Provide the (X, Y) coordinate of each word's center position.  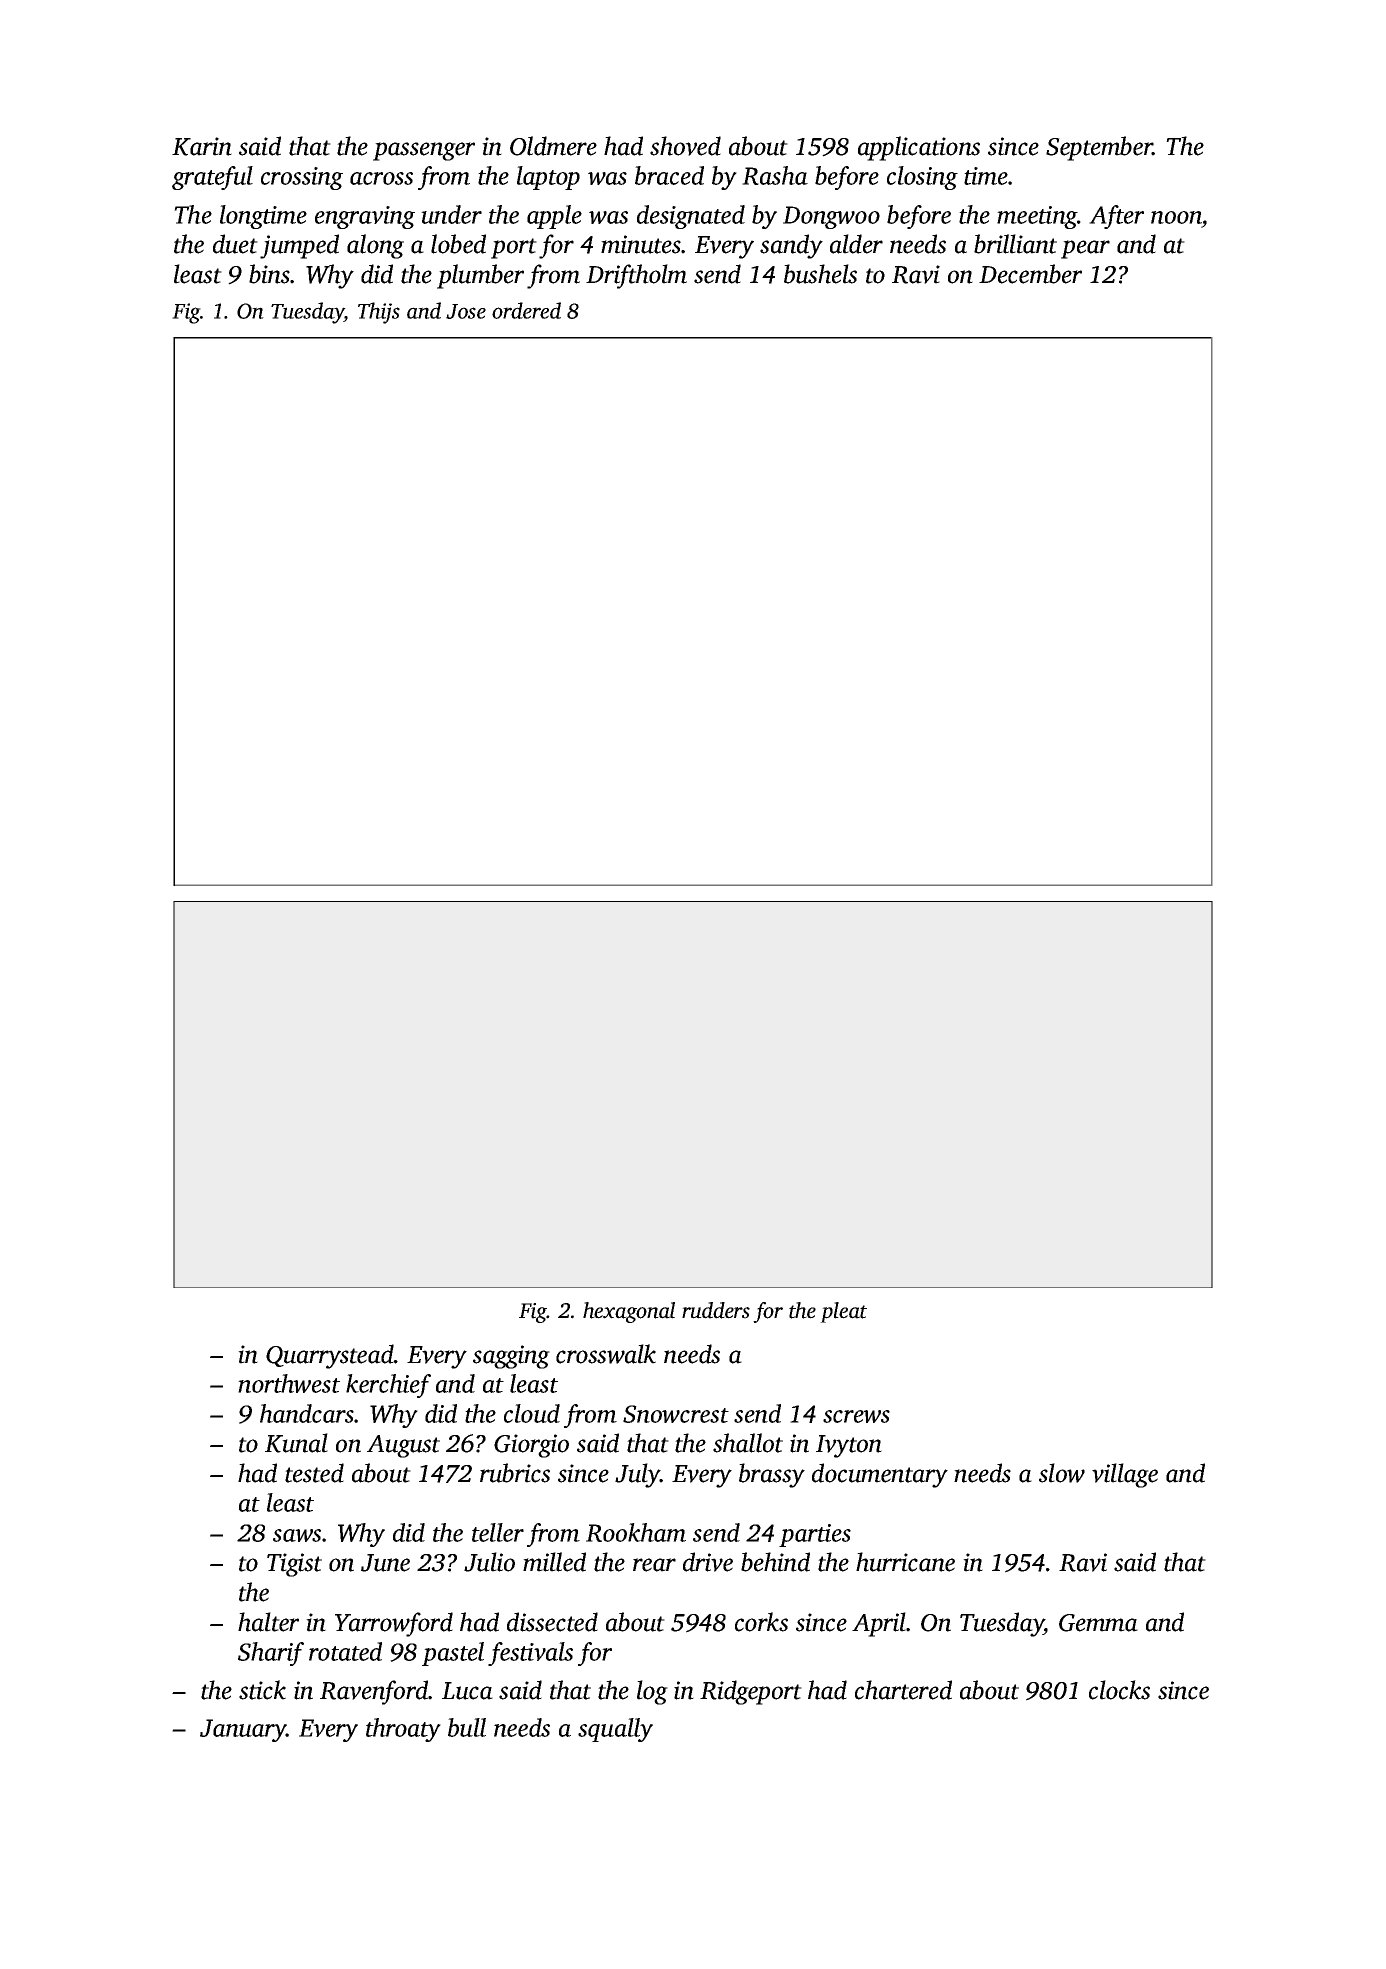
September (1099, 148)
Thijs (379, 313)
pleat (843, 1312)
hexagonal (629, 1312)
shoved (685, 146)
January (243, 1730)
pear (1085, 249)
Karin (202, 146)
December (1030, 274)
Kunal (296, 1443)
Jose (466, 311)
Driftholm (636, 276)
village (1125, 1475)
